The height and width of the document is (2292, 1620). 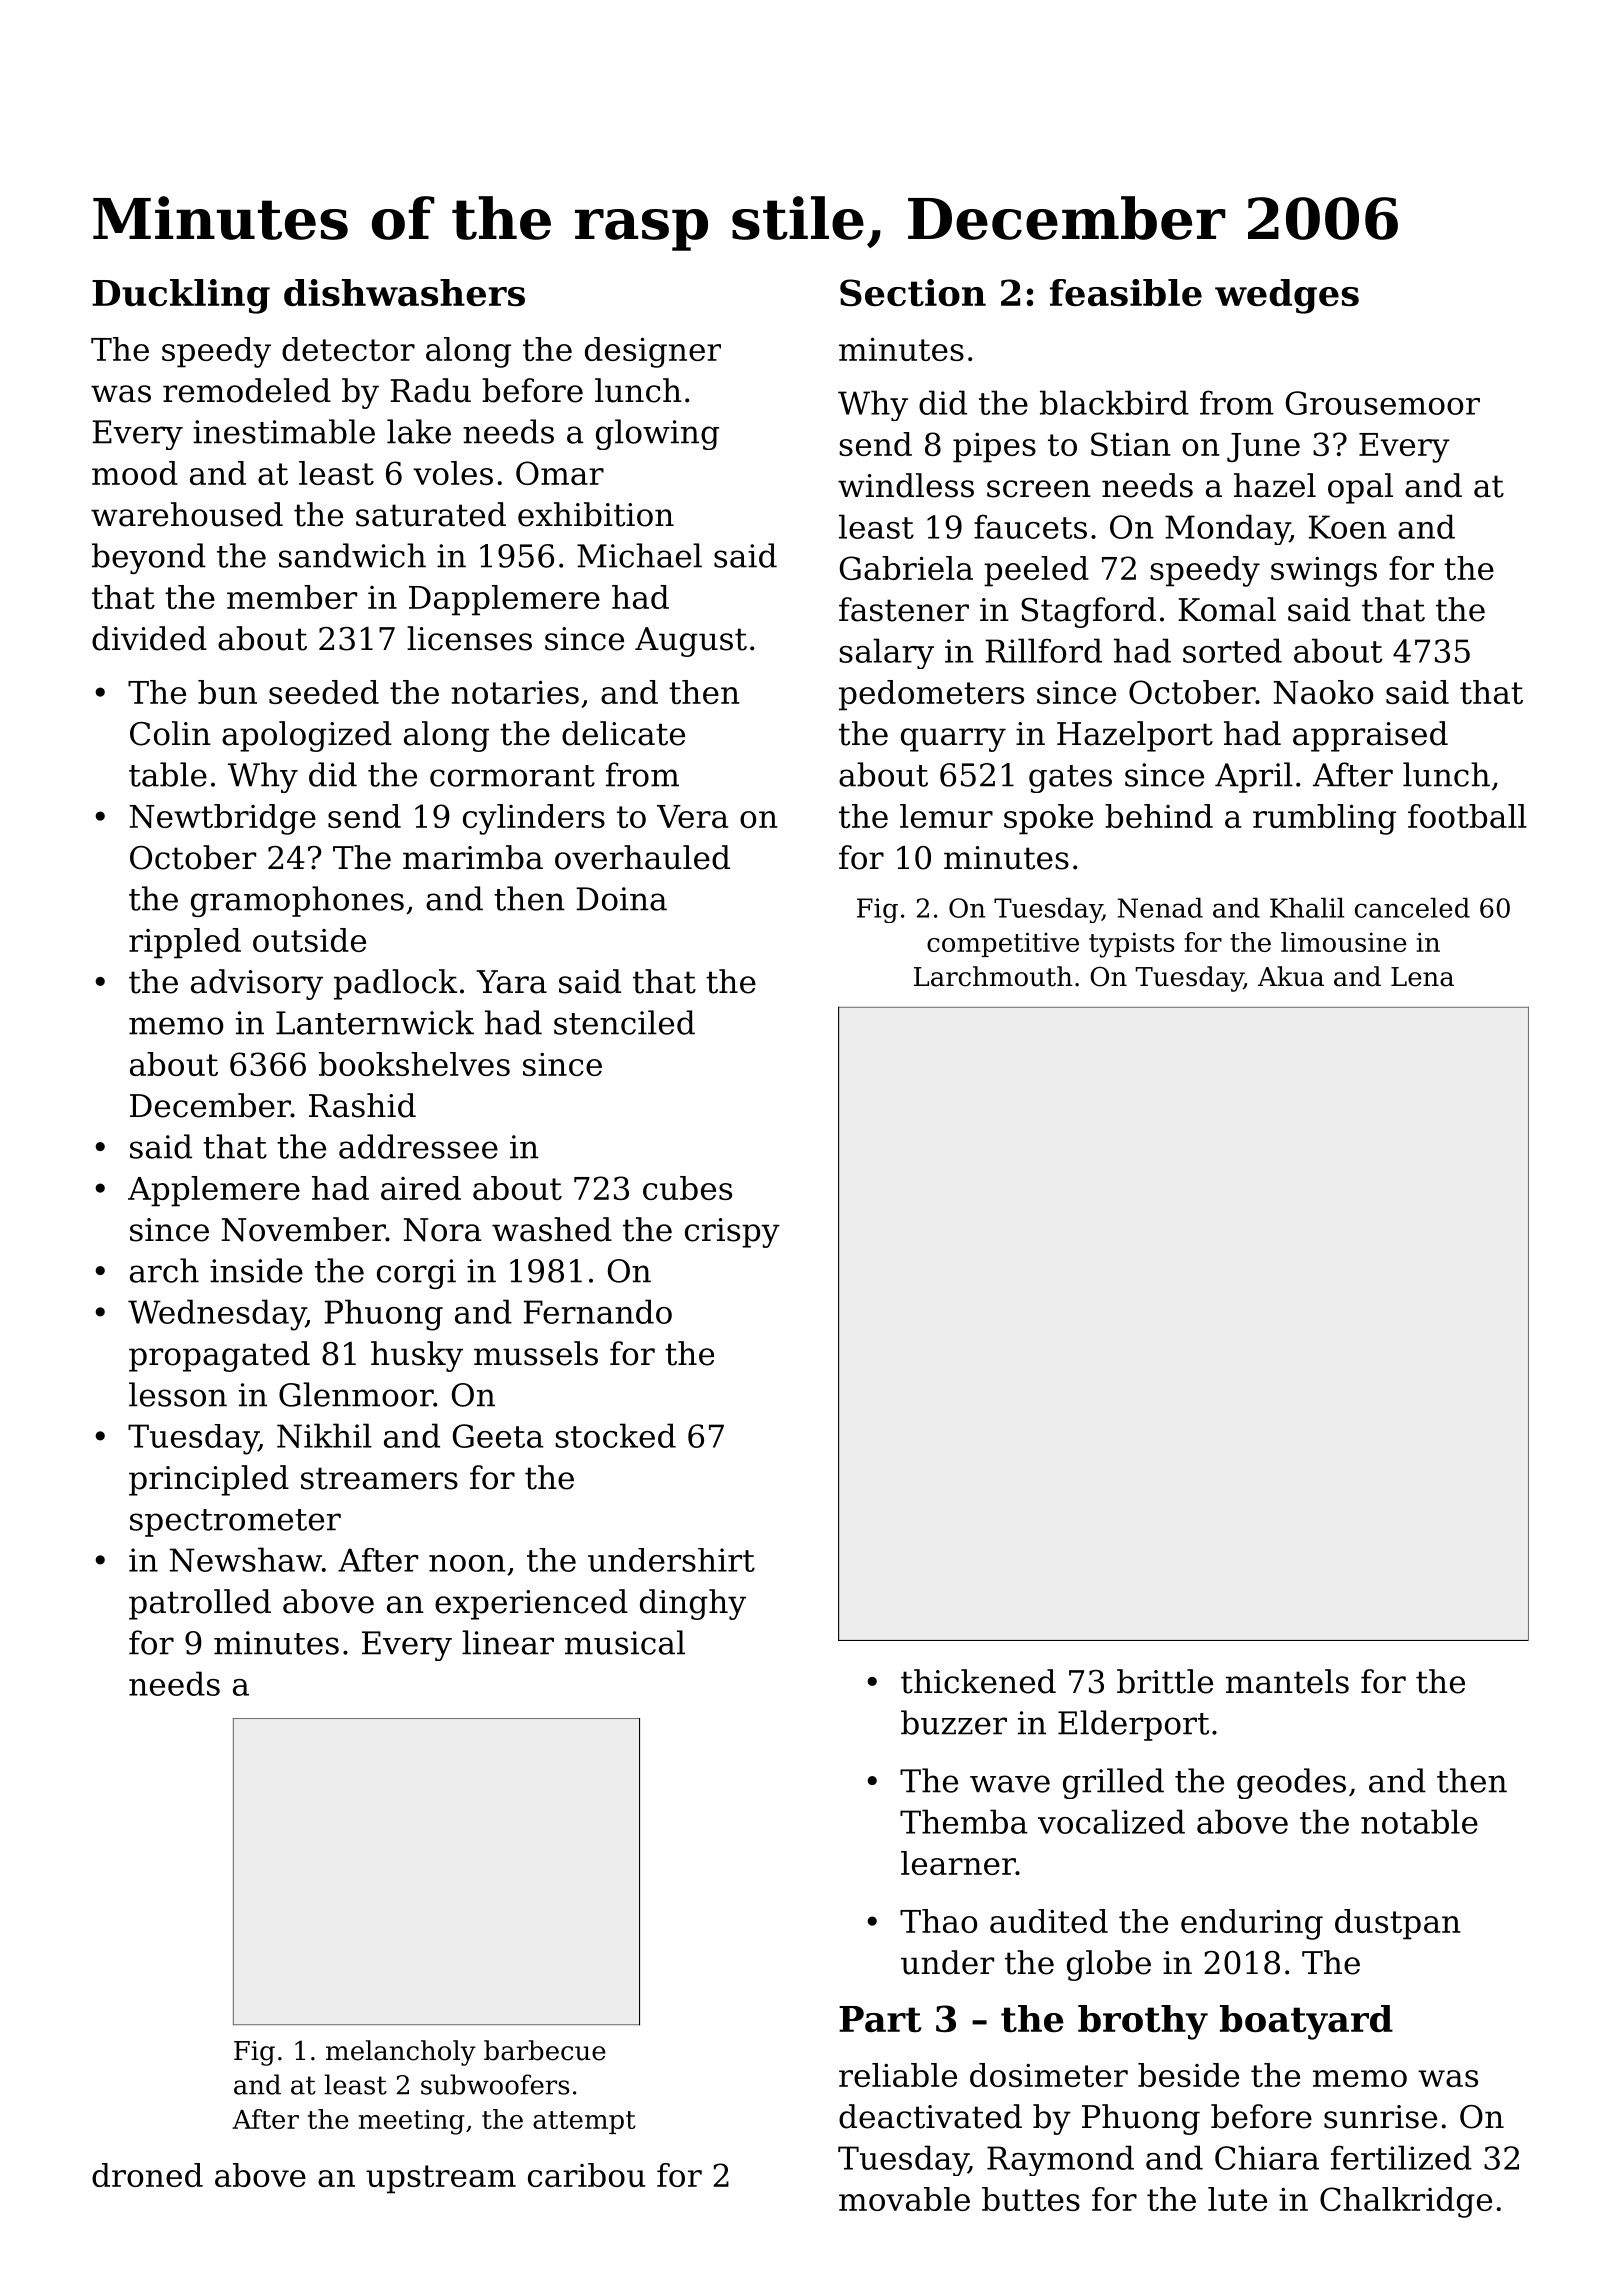 What do you see at coordinates (1287, 296) in the document?
I see `wedges` at bounding box center [1287, 296].
